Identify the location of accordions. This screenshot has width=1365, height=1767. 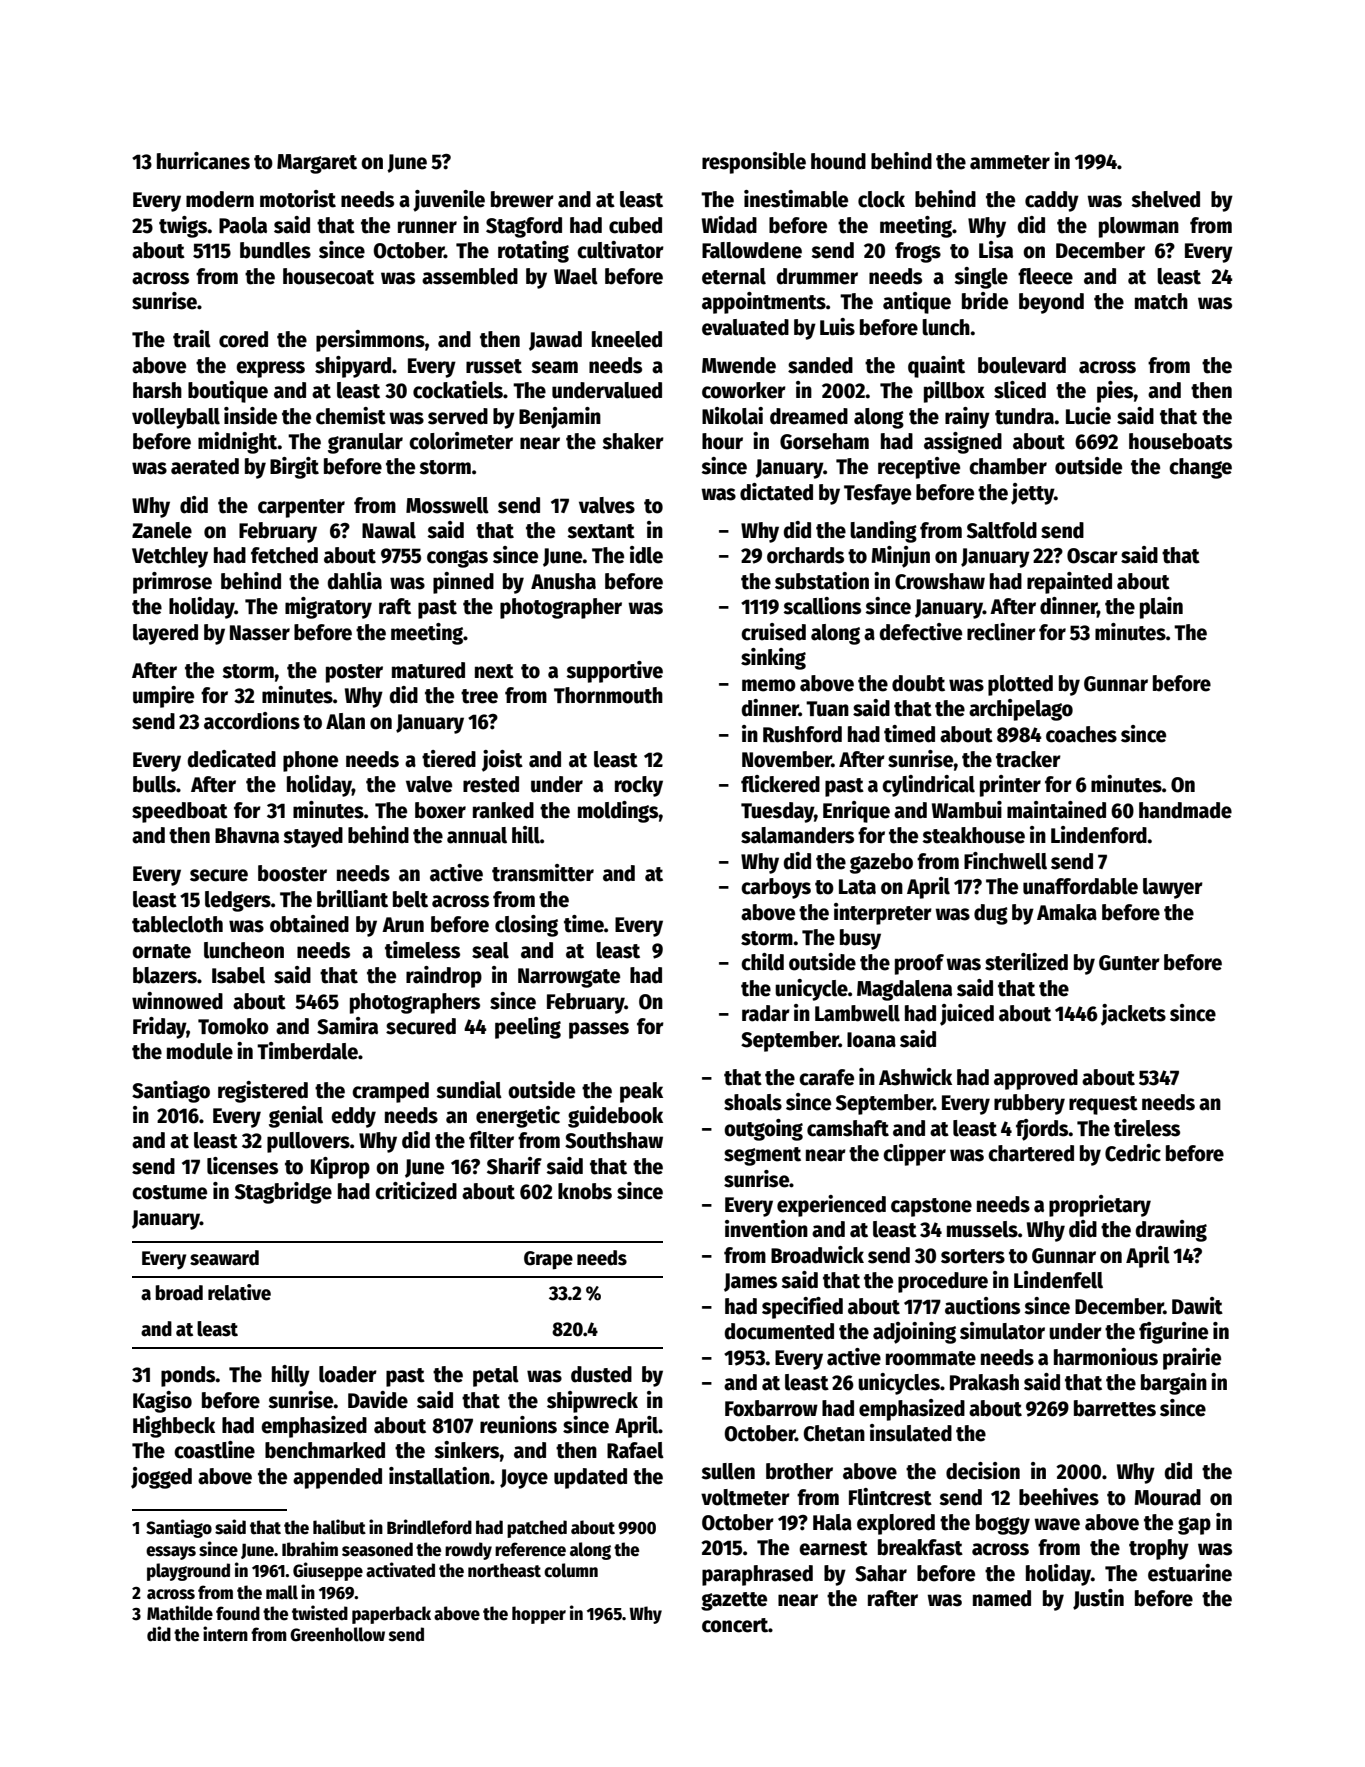
(252, 721).
